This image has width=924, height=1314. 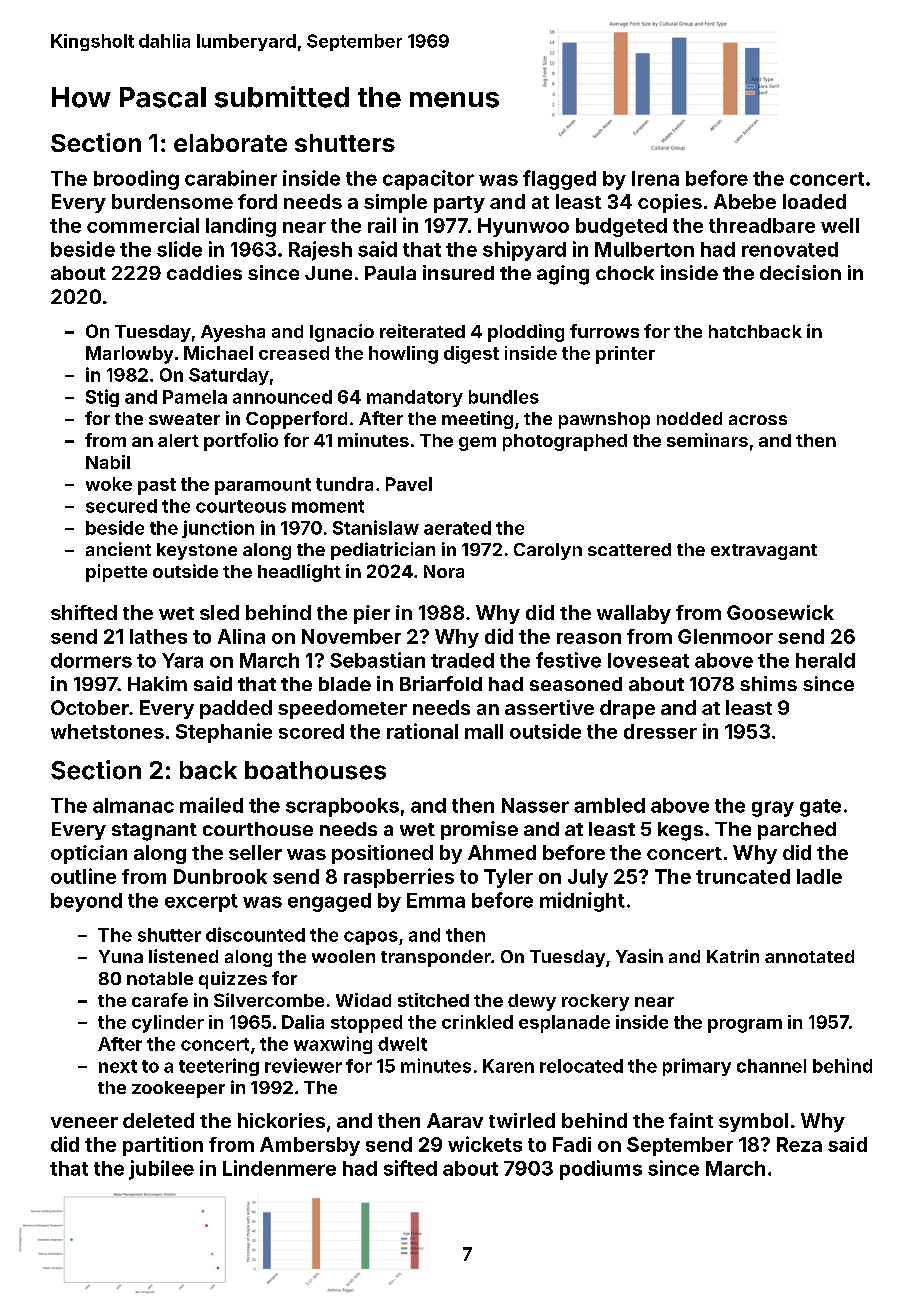 What do you see at coordinates (282, 397) in the image?
I see `announced` at bounding box center [282, 397].
